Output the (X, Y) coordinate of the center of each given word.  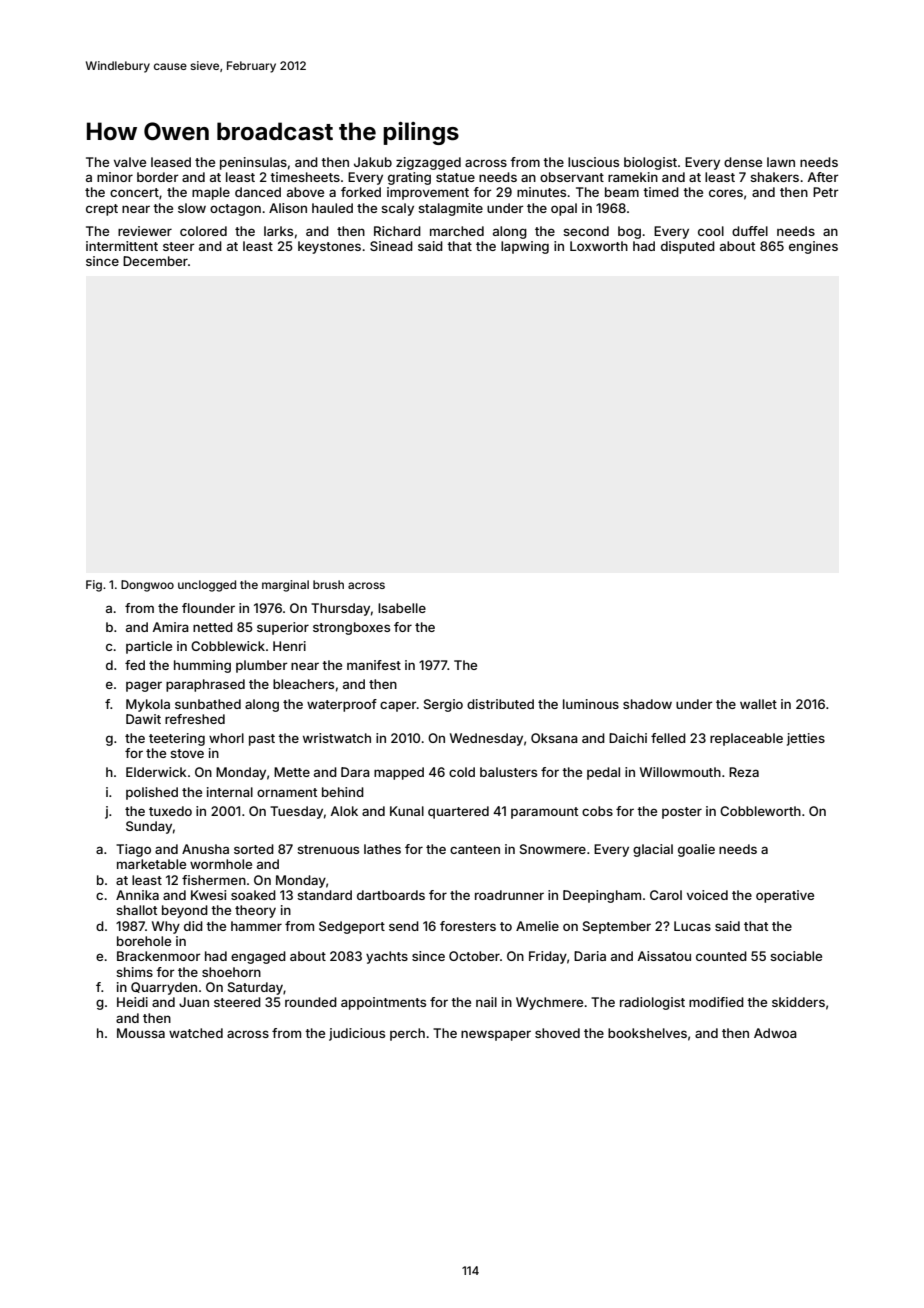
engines (813, 247)
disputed (688, 247)
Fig (94, 586)
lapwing (525, 247)
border (158, 177)
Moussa (141, 1033)
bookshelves (647, 1033)
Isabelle (402, 608)
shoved (557, 1033)
